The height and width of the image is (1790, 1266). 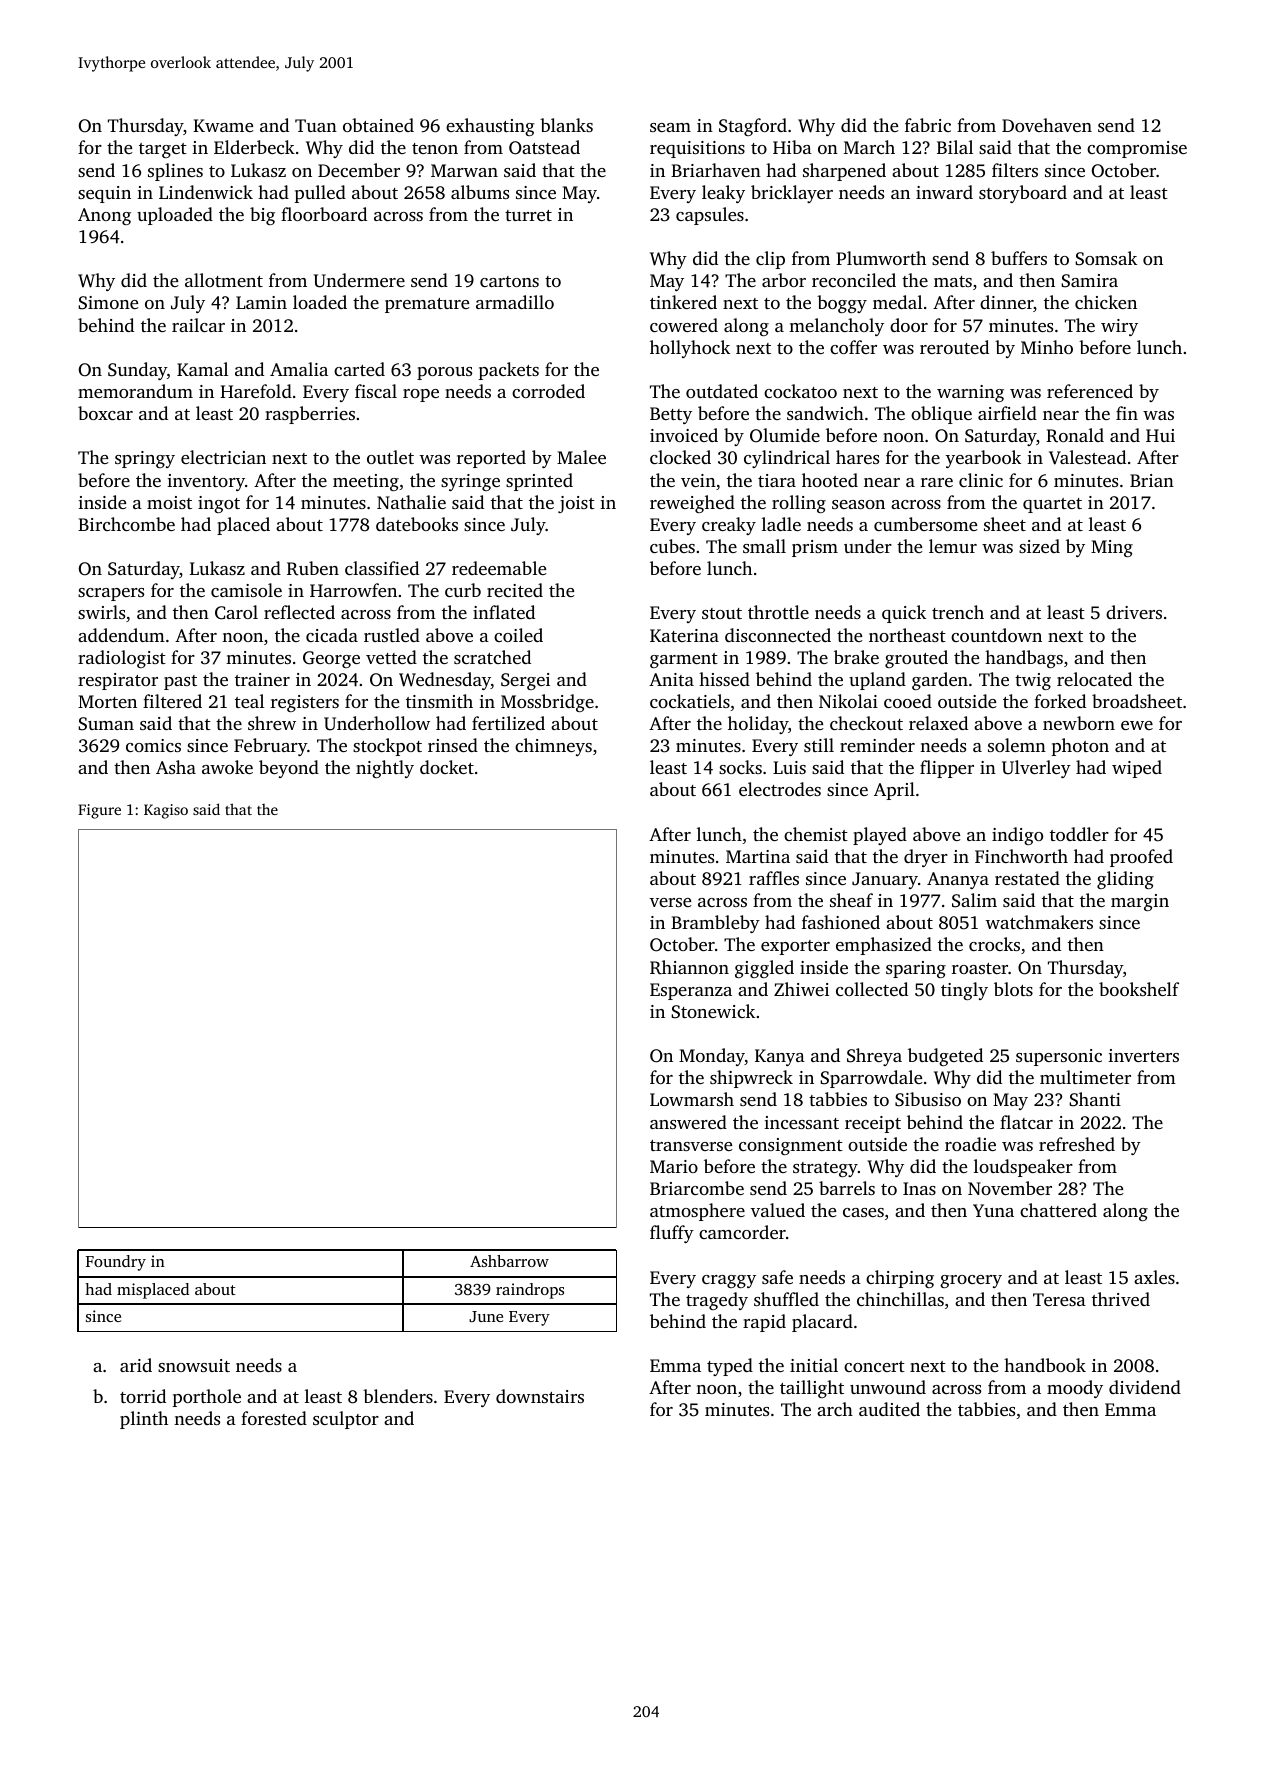 I want to click on referenced, so click(x=1090, y=391).
